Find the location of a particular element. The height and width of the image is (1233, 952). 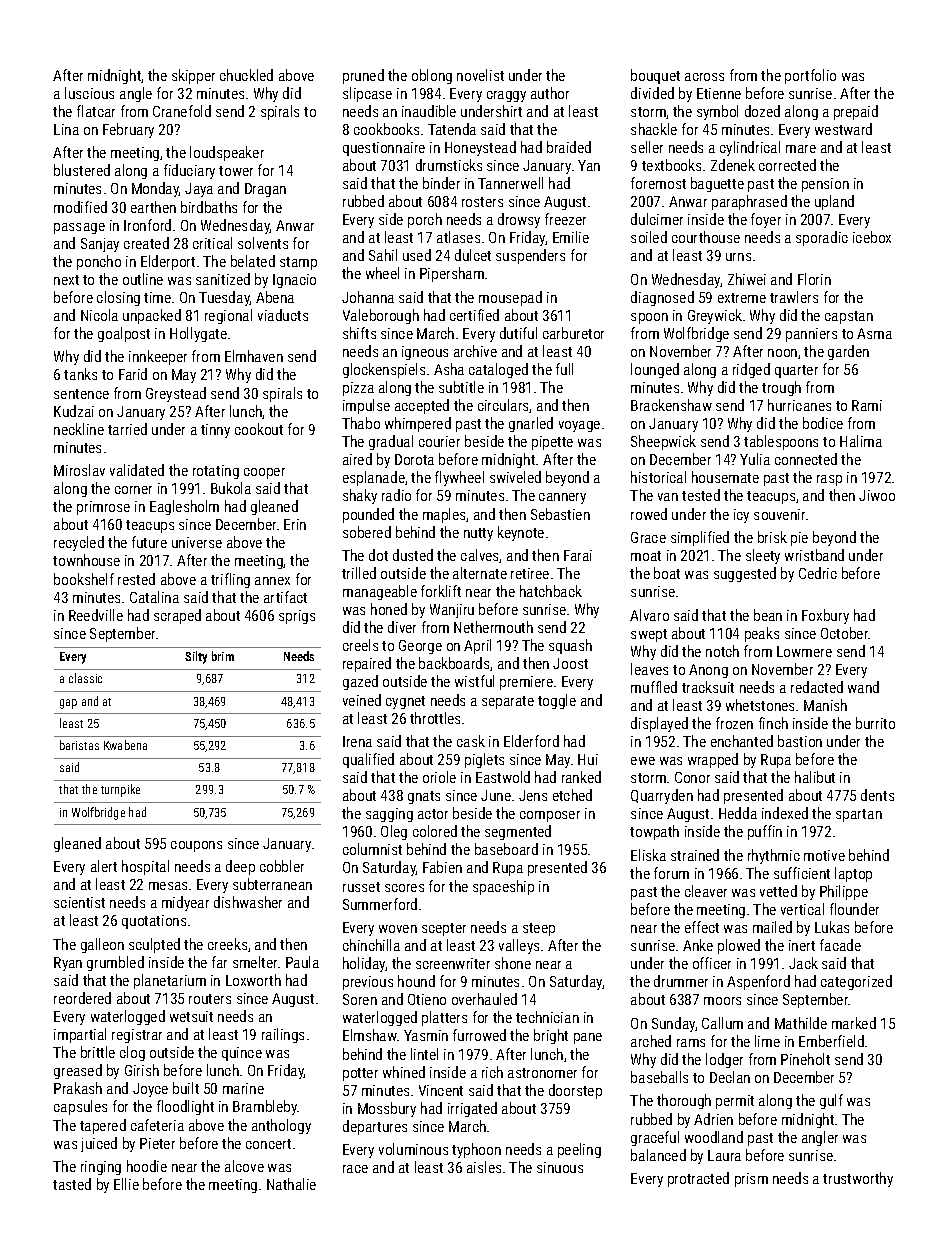

westward is located at coordinates (843, 129).
